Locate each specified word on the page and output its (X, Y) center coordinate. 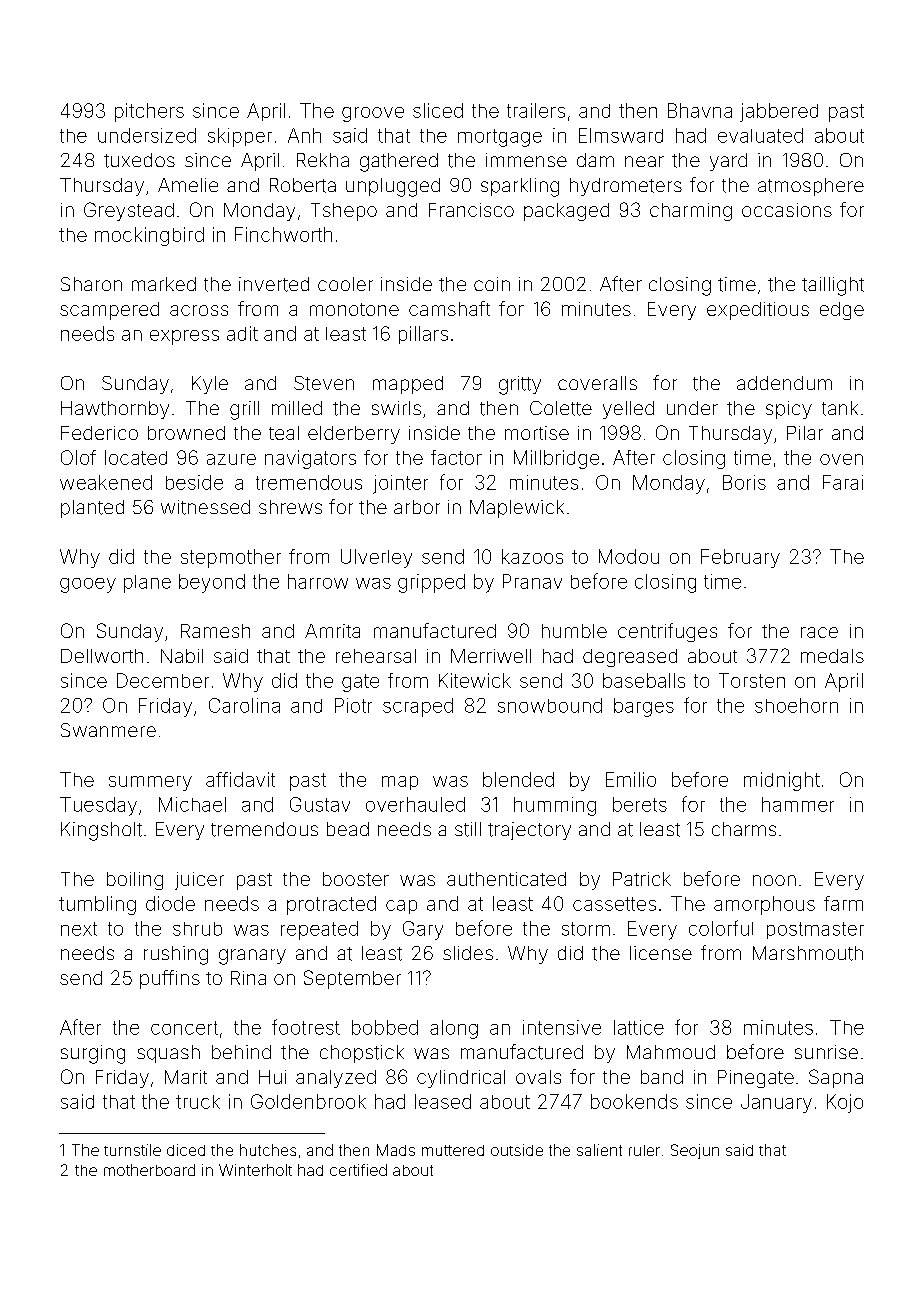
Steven (324, 383)
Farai (843, 482)
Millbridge (556, 459)
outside (517, 1150)
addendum (784, 383)
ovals (538, 1077)
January (776, 1103)
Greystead (129, 211)
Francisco (471, 210)
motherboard (149, 1170)
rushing (176, 955)
